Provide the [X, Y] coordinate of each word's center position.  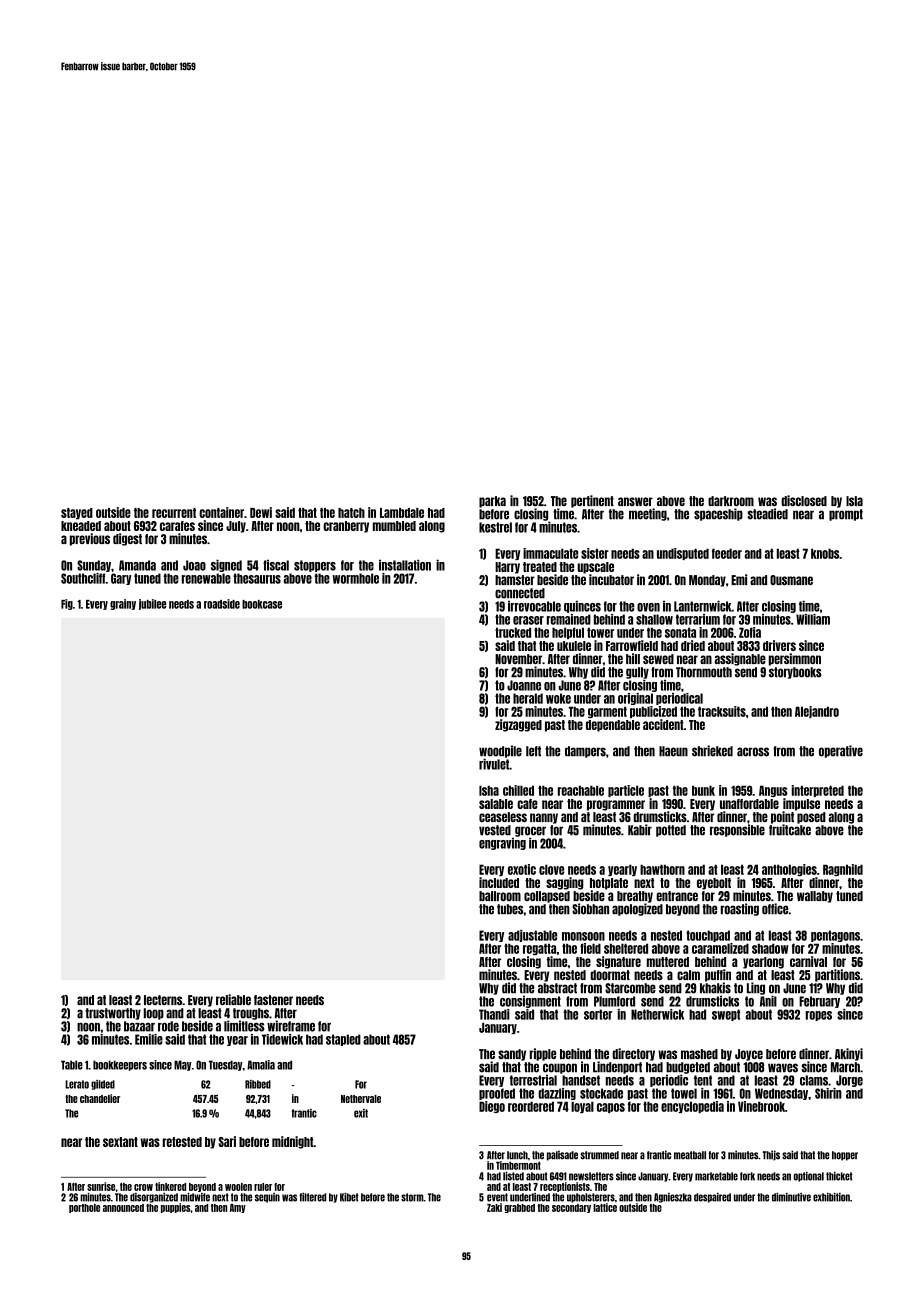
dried [693, 645]
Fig [67, 604]
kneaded [81, 526]
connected [520, 593]
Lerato [77, 1084]
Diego [492, 1107]
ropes [819, 1016]
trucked [513, 632]
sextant [120, 1142]
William [813, 619]
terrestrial [533, 1080]
